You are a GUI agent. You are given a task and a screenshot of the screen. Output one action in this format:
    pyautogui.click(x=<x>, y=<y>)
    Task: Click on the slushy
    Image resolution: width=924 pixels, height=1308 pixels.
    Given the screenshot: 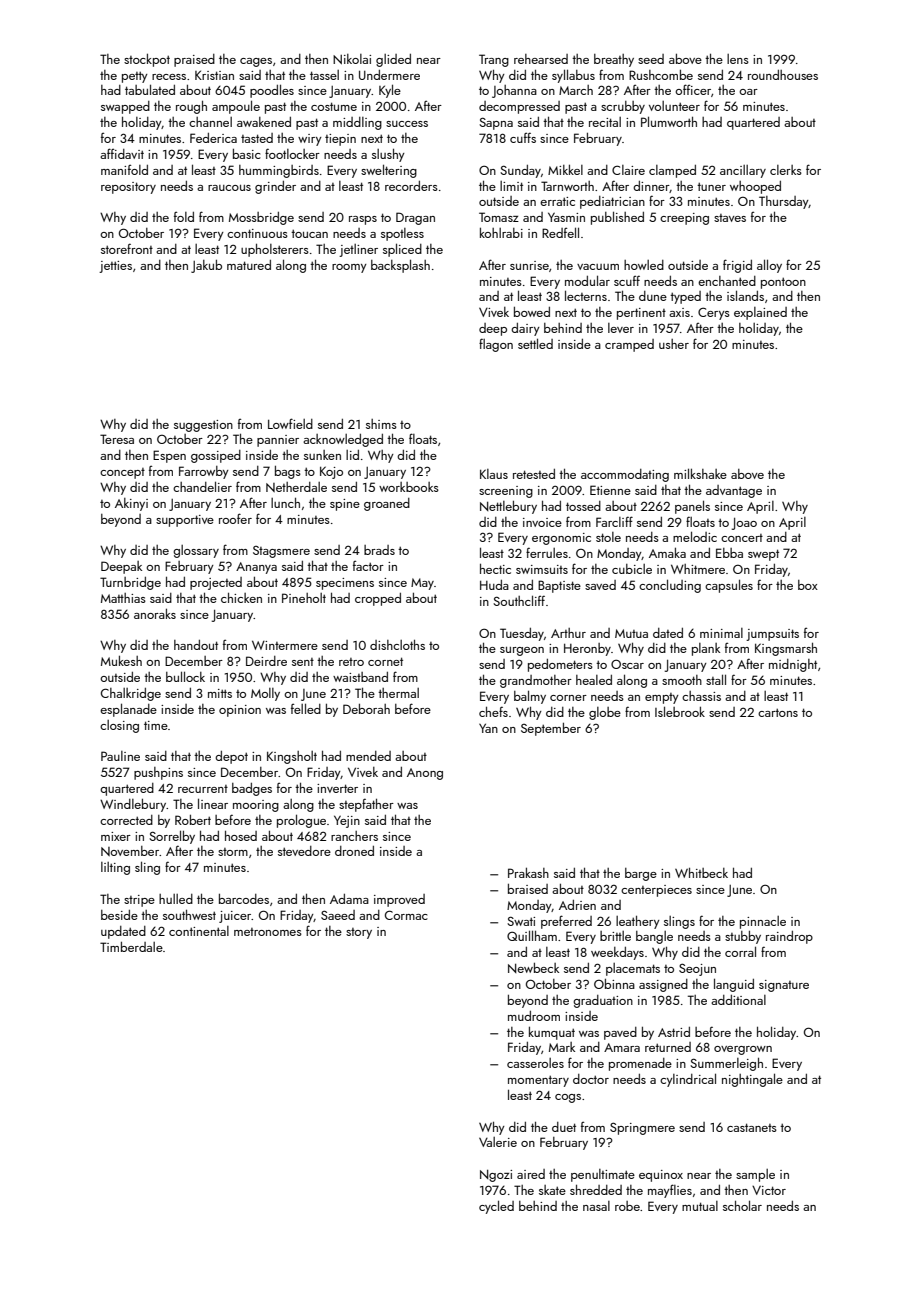 What is the action you would take?
    pyautogui.click(x=388, y=155)
